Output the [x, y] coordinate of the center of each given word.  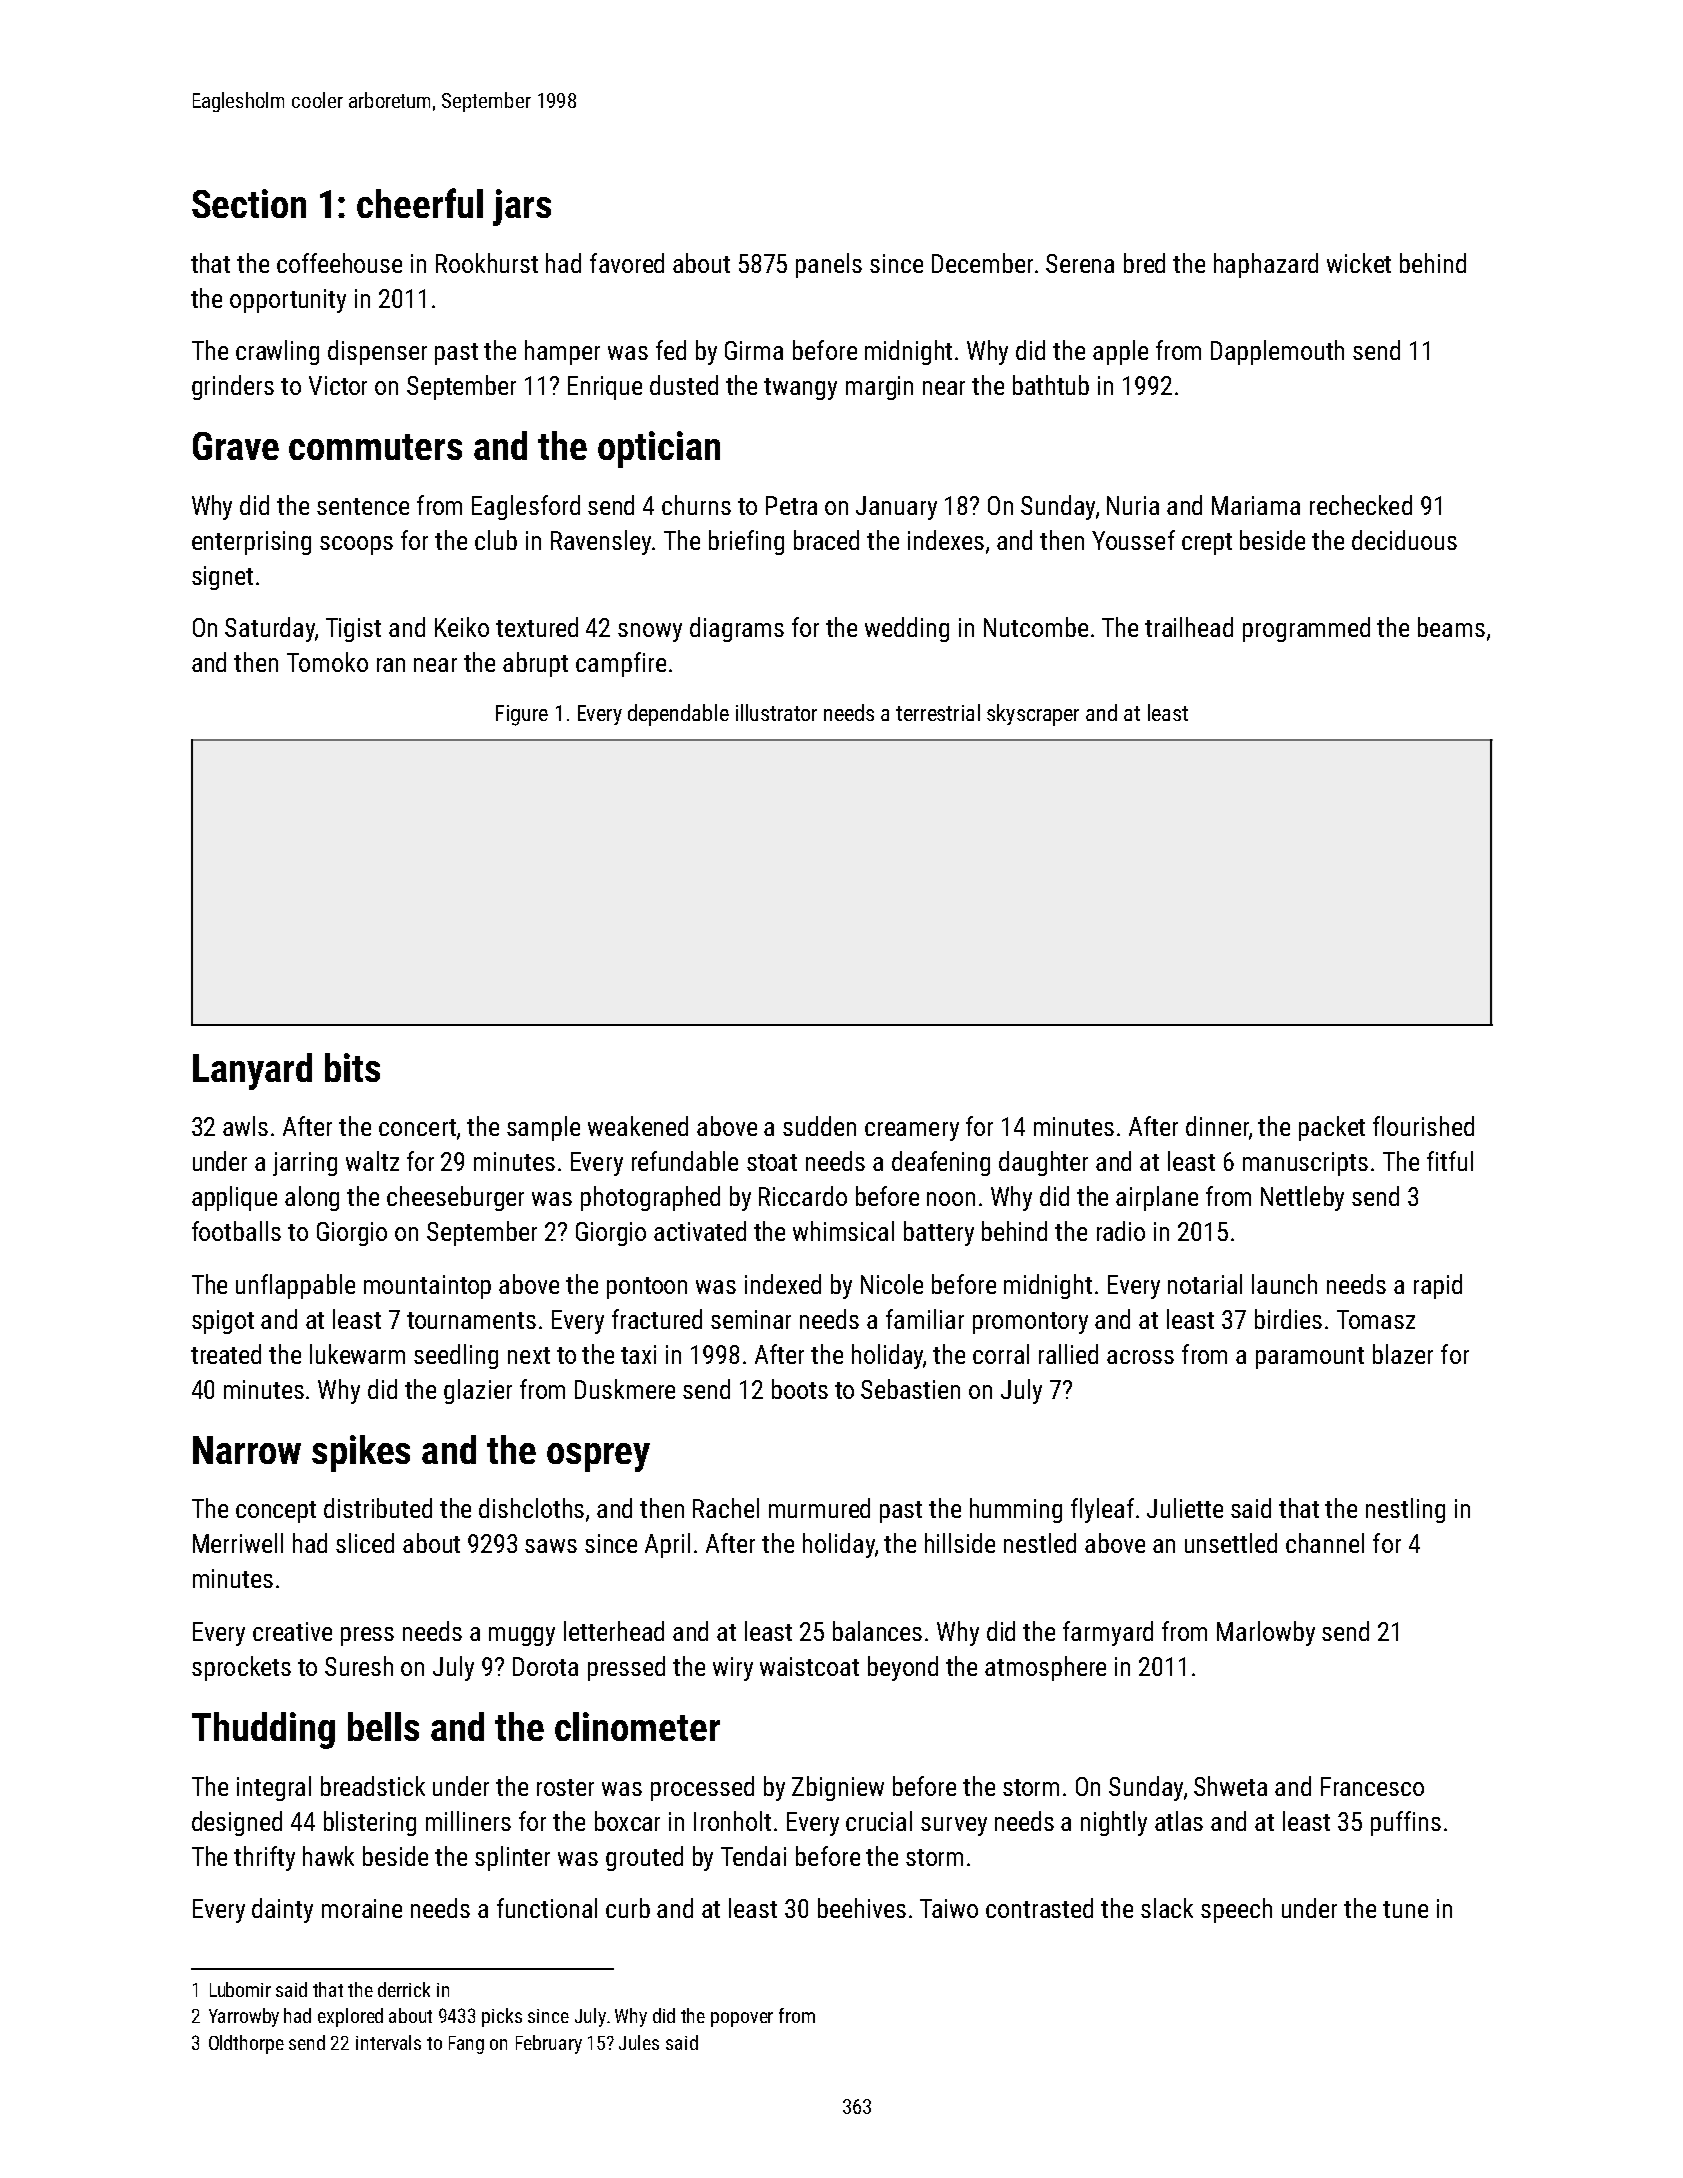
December [982, 263]
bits [352, 1067]
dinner [1217, 1126]
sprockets [241, 1668]
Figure [522, 715]
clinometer [637, 1726]
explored [350, 2017]
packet [1332, 1128]
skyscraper [1033, 715]
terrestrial [938, 712]
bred [1144, 263]
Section [249, 203]
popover [742, 2019]
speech [1236, 1910]
